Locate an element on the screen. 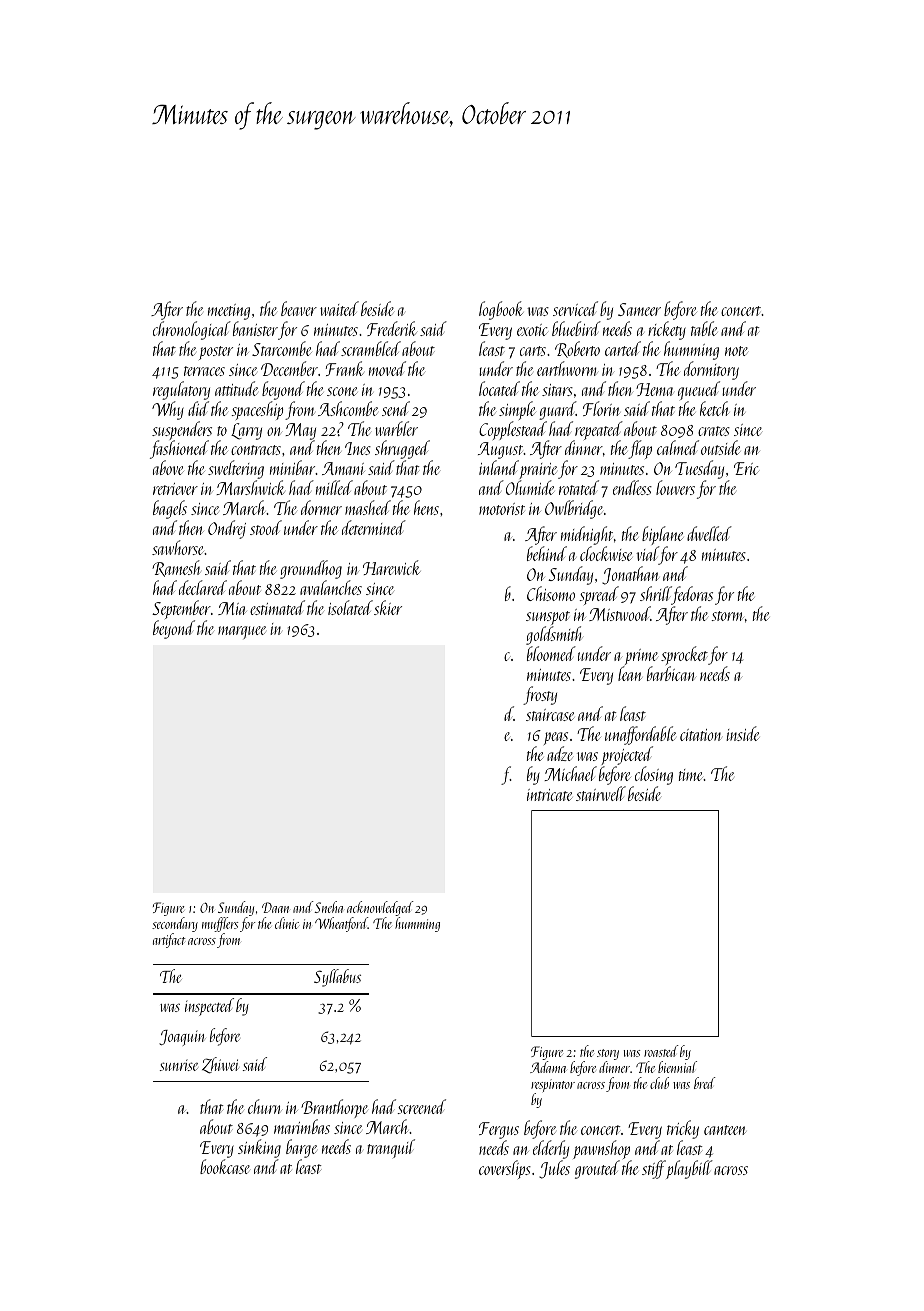 The width and height of the screenshot is (924, 1311). Frederik is located at coordinates (392, 328).
